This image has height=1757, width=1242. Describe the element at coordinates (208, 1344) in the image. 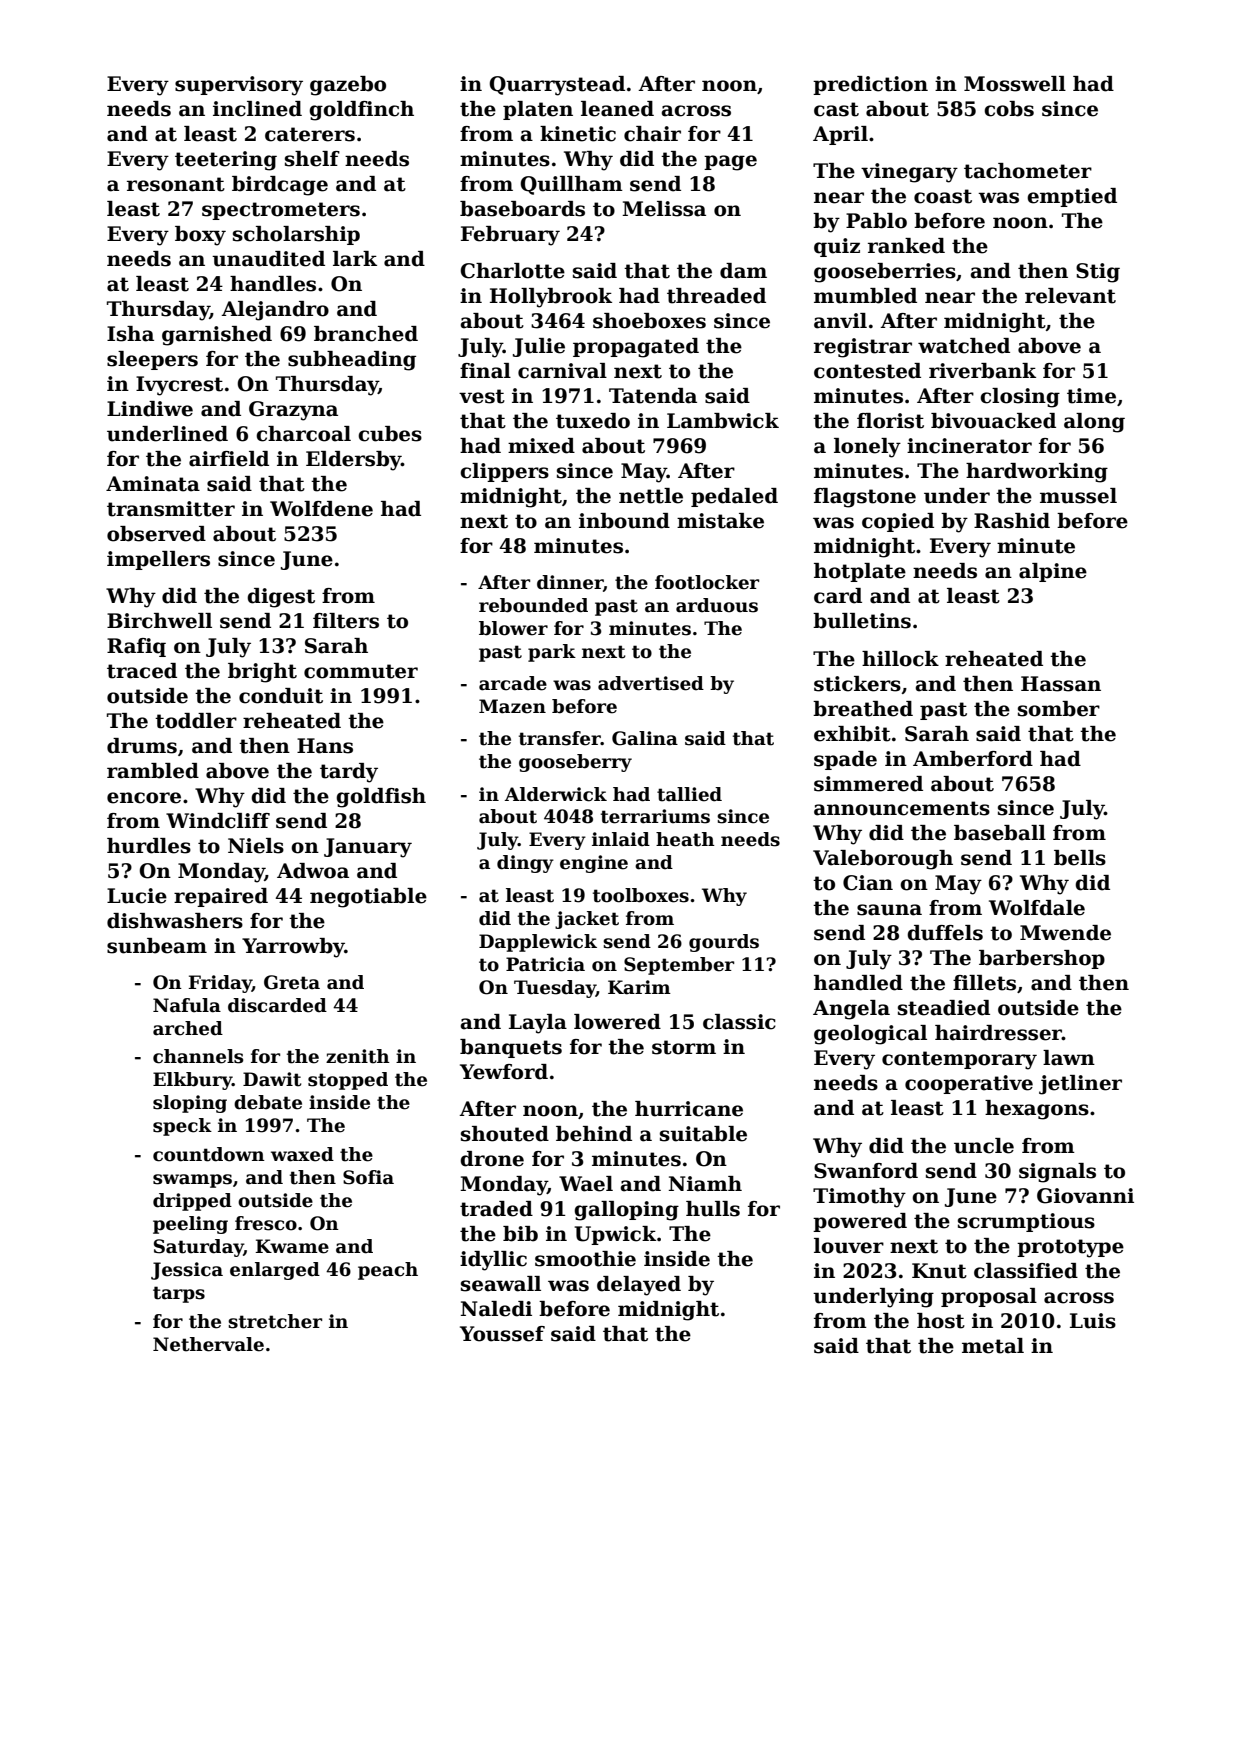

I see `Nethervale` at that location.
